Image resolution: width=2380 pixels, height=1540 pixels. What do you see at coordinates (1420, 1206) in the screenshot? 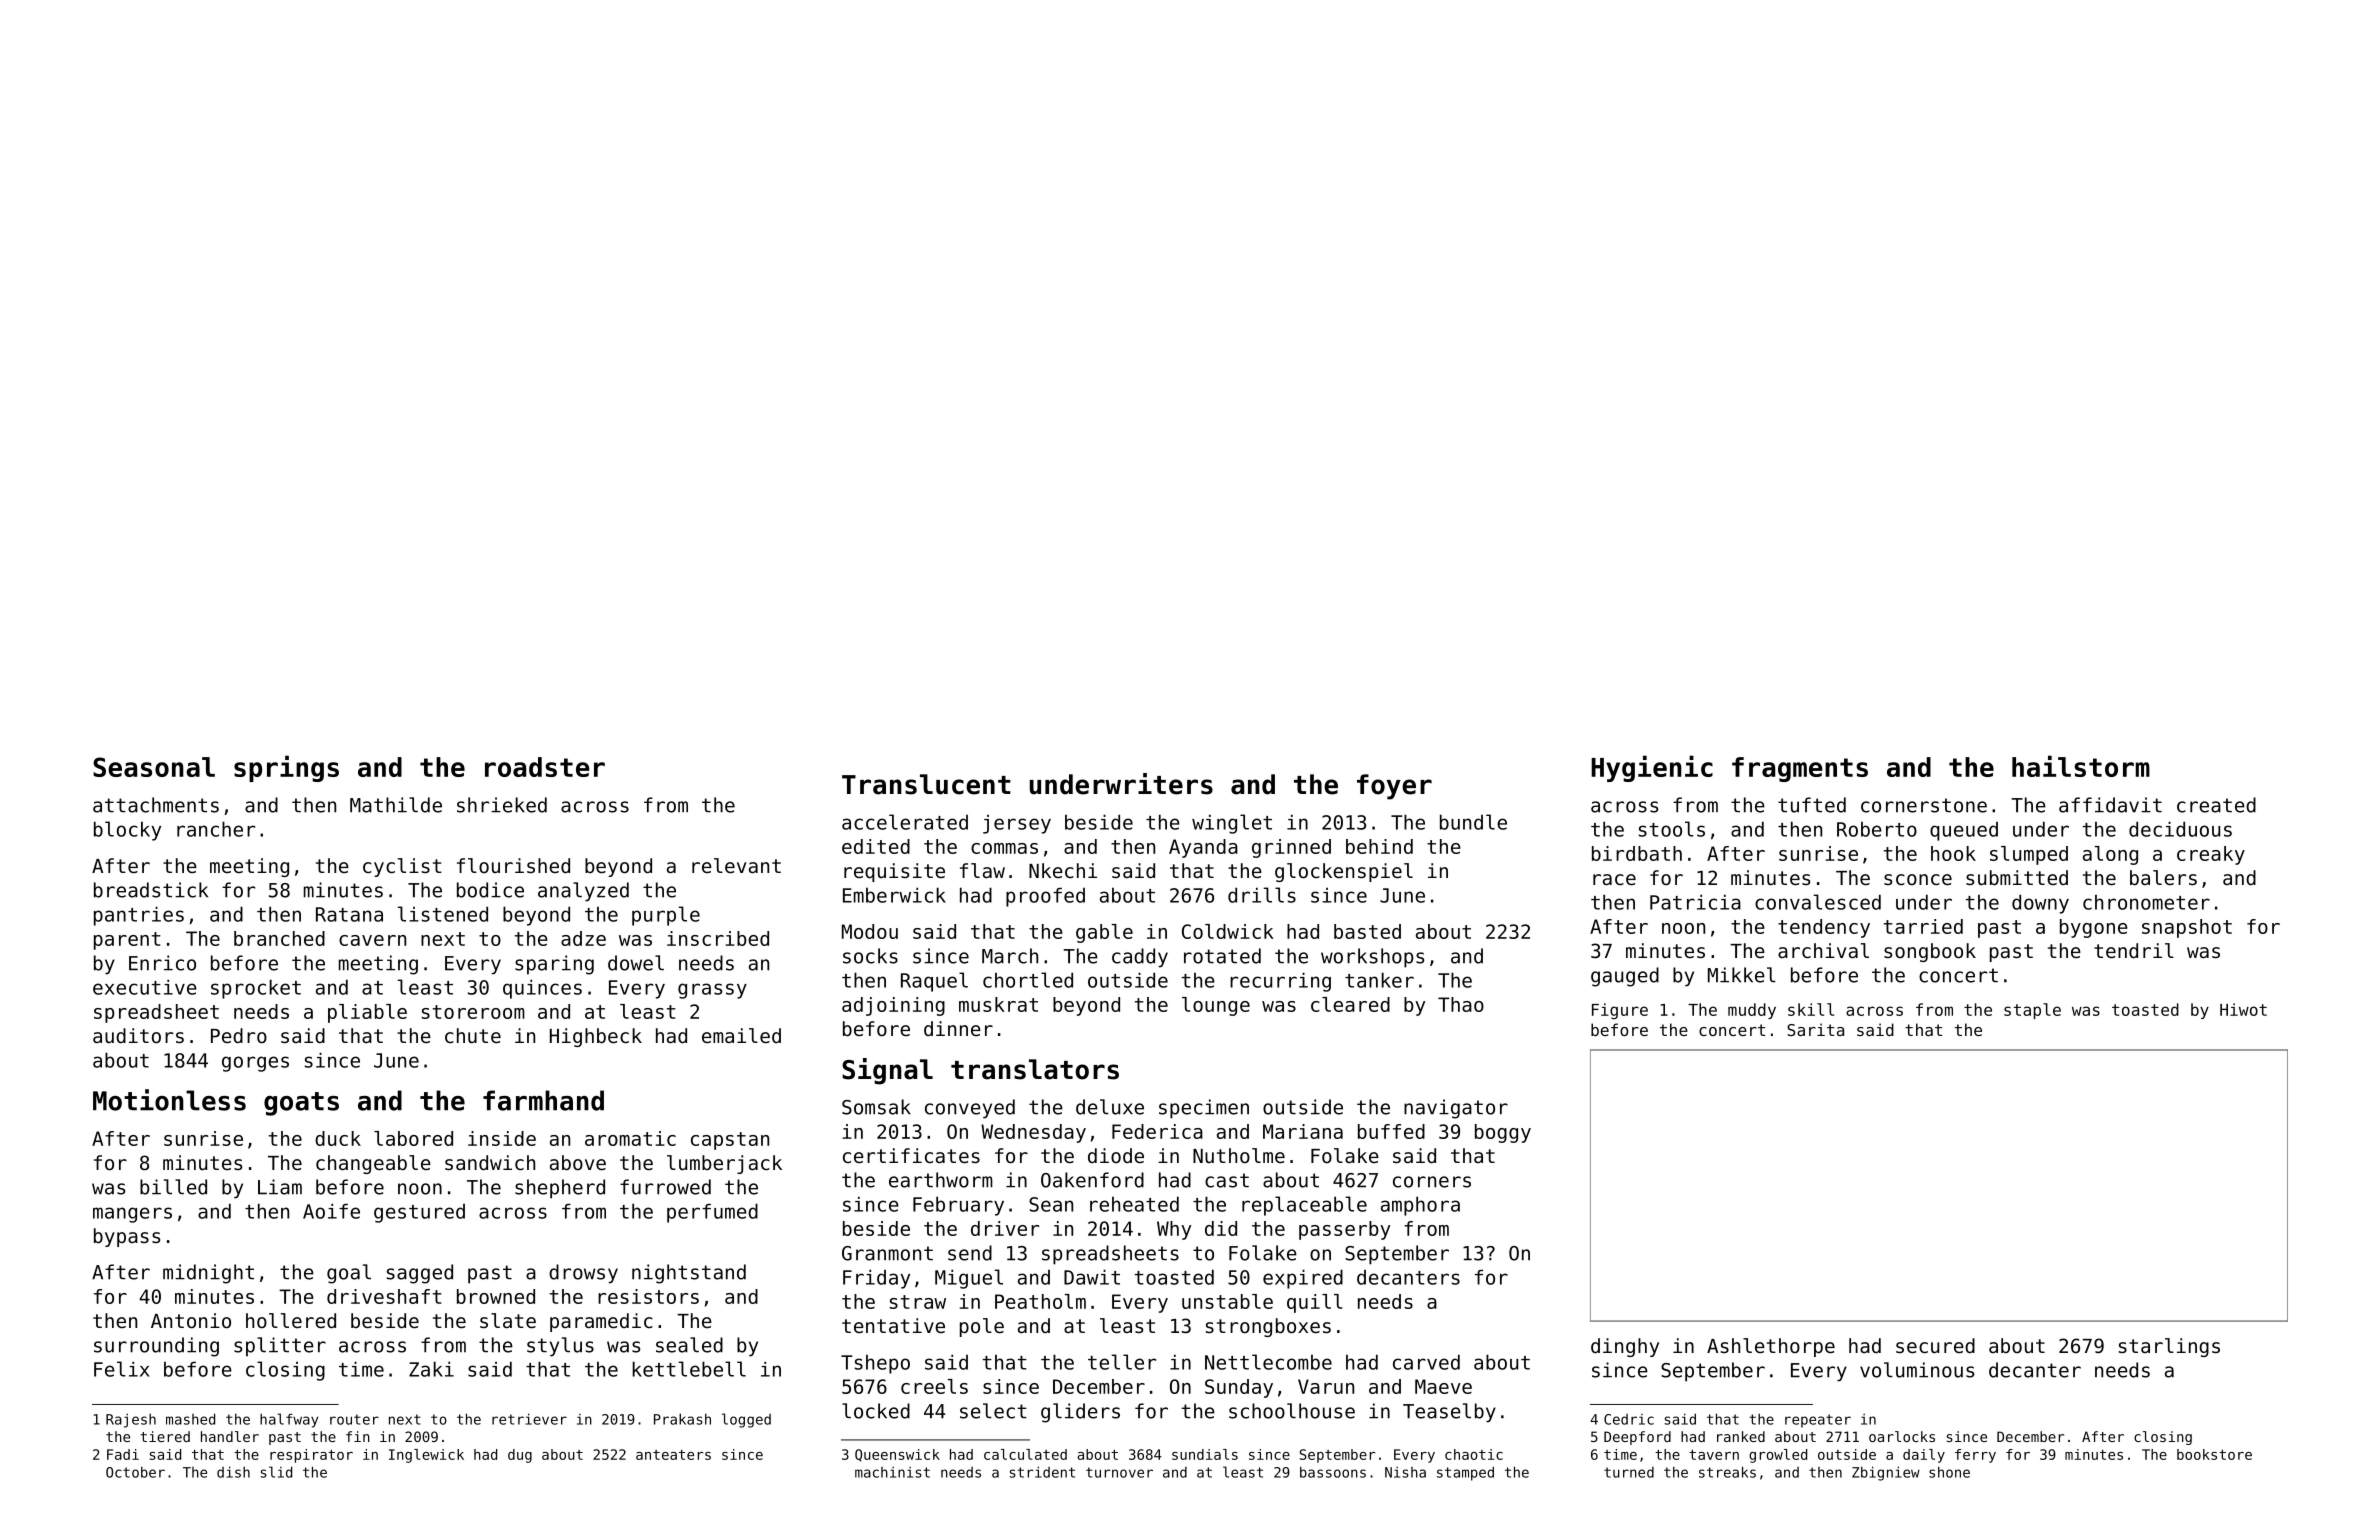
I see `amphora` at bounding box center [1420, 1206].
